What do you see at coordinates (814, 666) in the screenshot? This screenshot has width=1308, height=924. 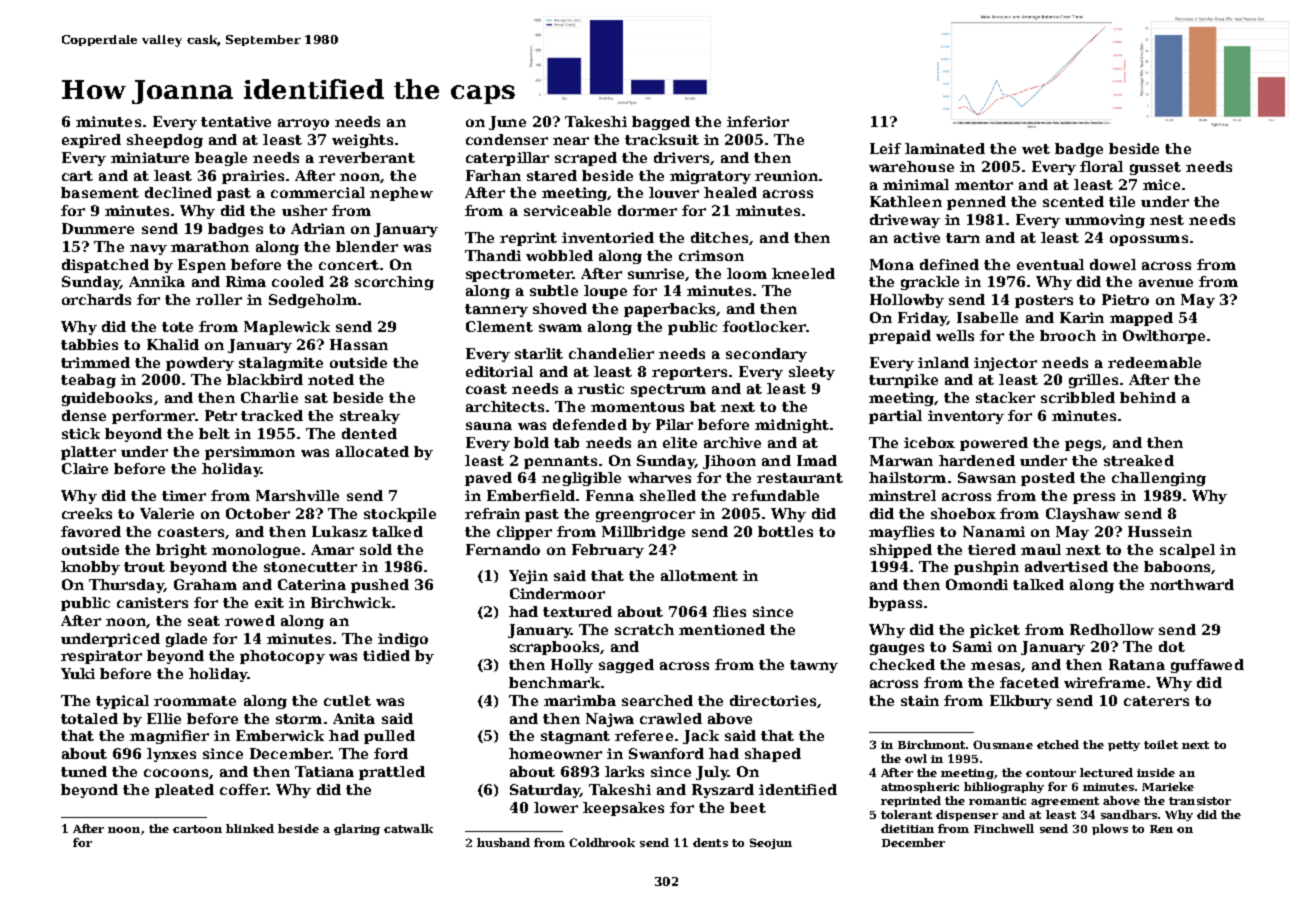 I see `tawny` at bounding box center [814, 666].
